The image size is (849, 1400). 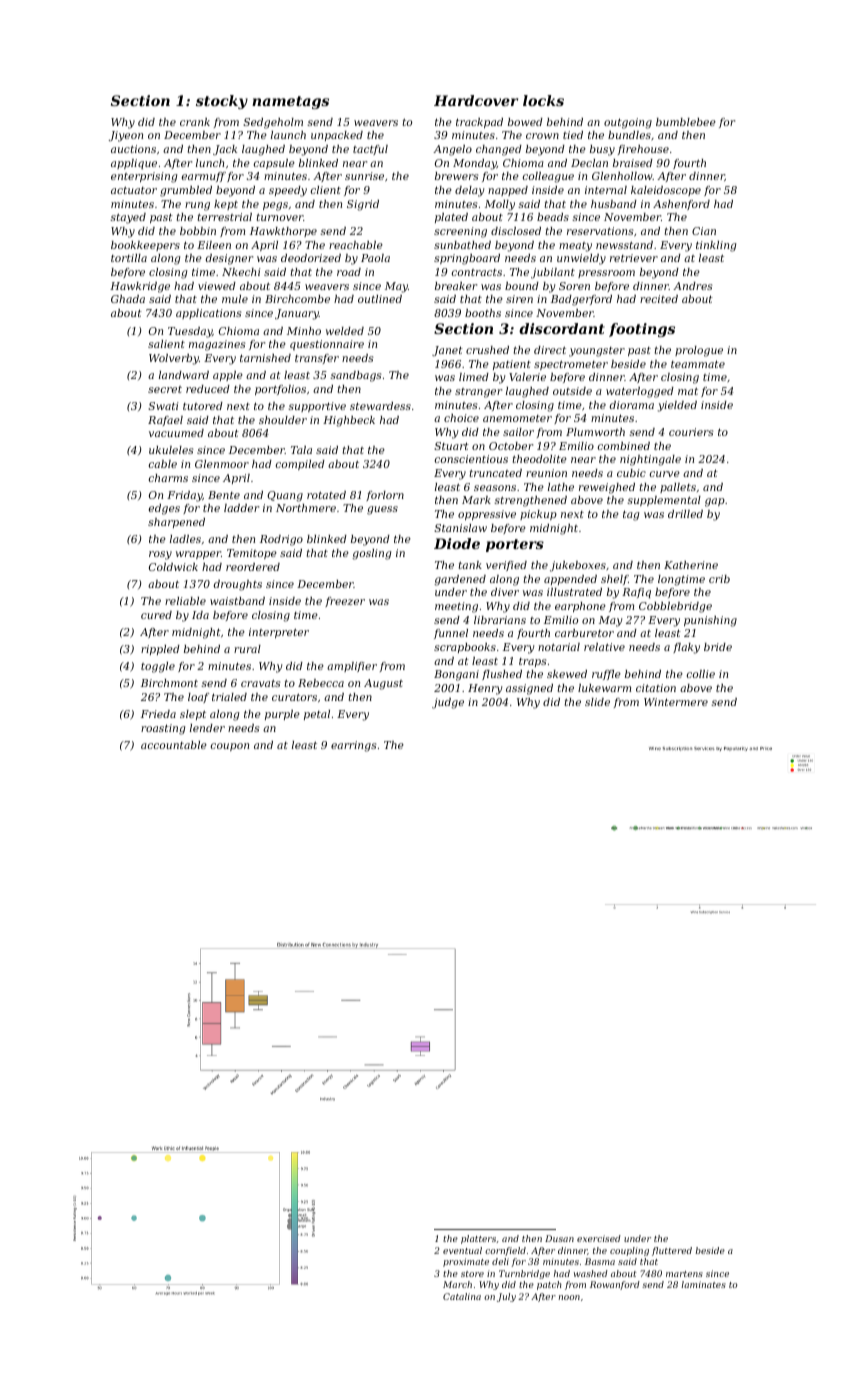 I want to click on trackpad, so click(x=479, y=123).
